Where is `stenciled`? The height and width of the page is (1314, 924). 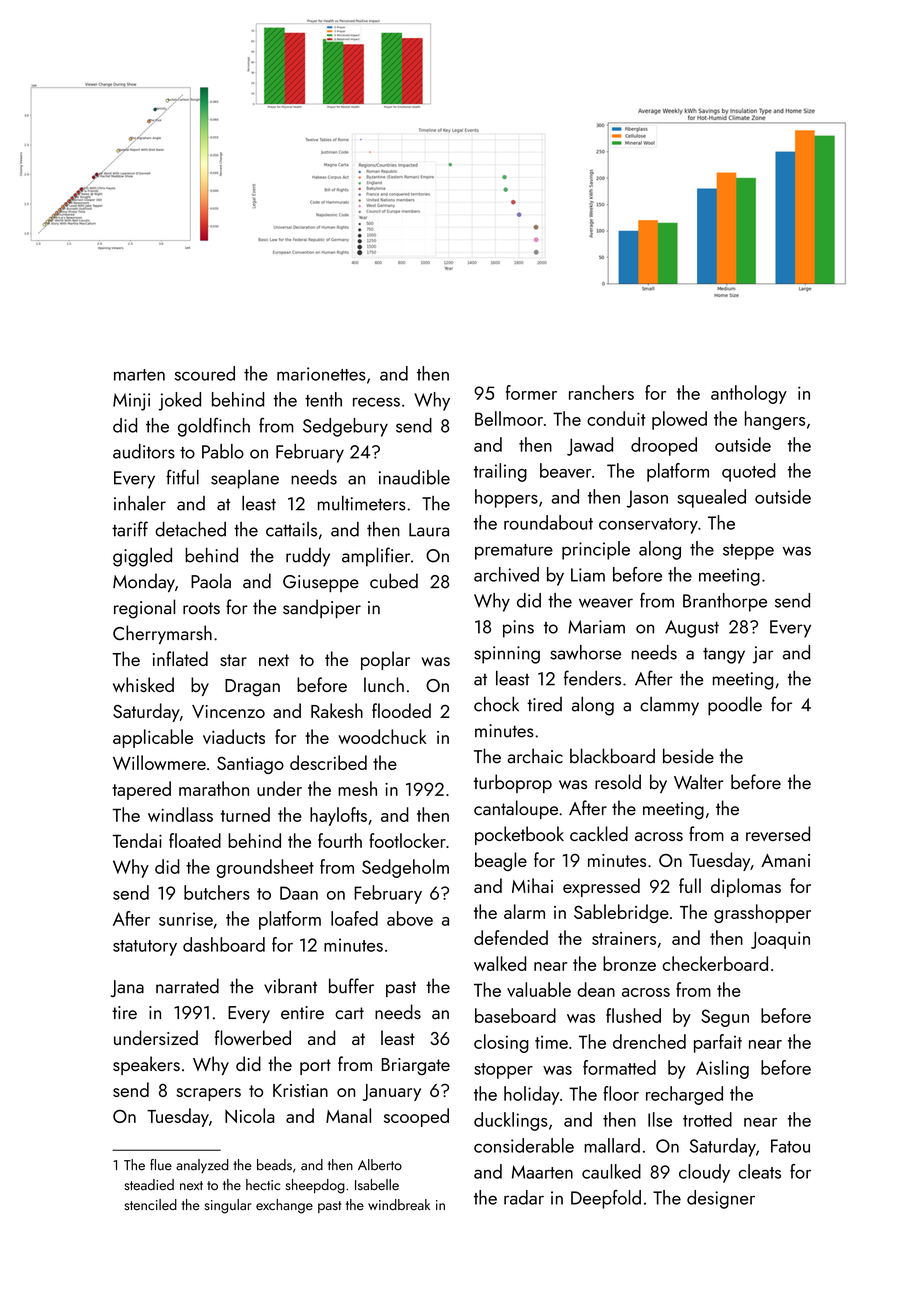 stenciled is located at coordinates (150, 1205).
